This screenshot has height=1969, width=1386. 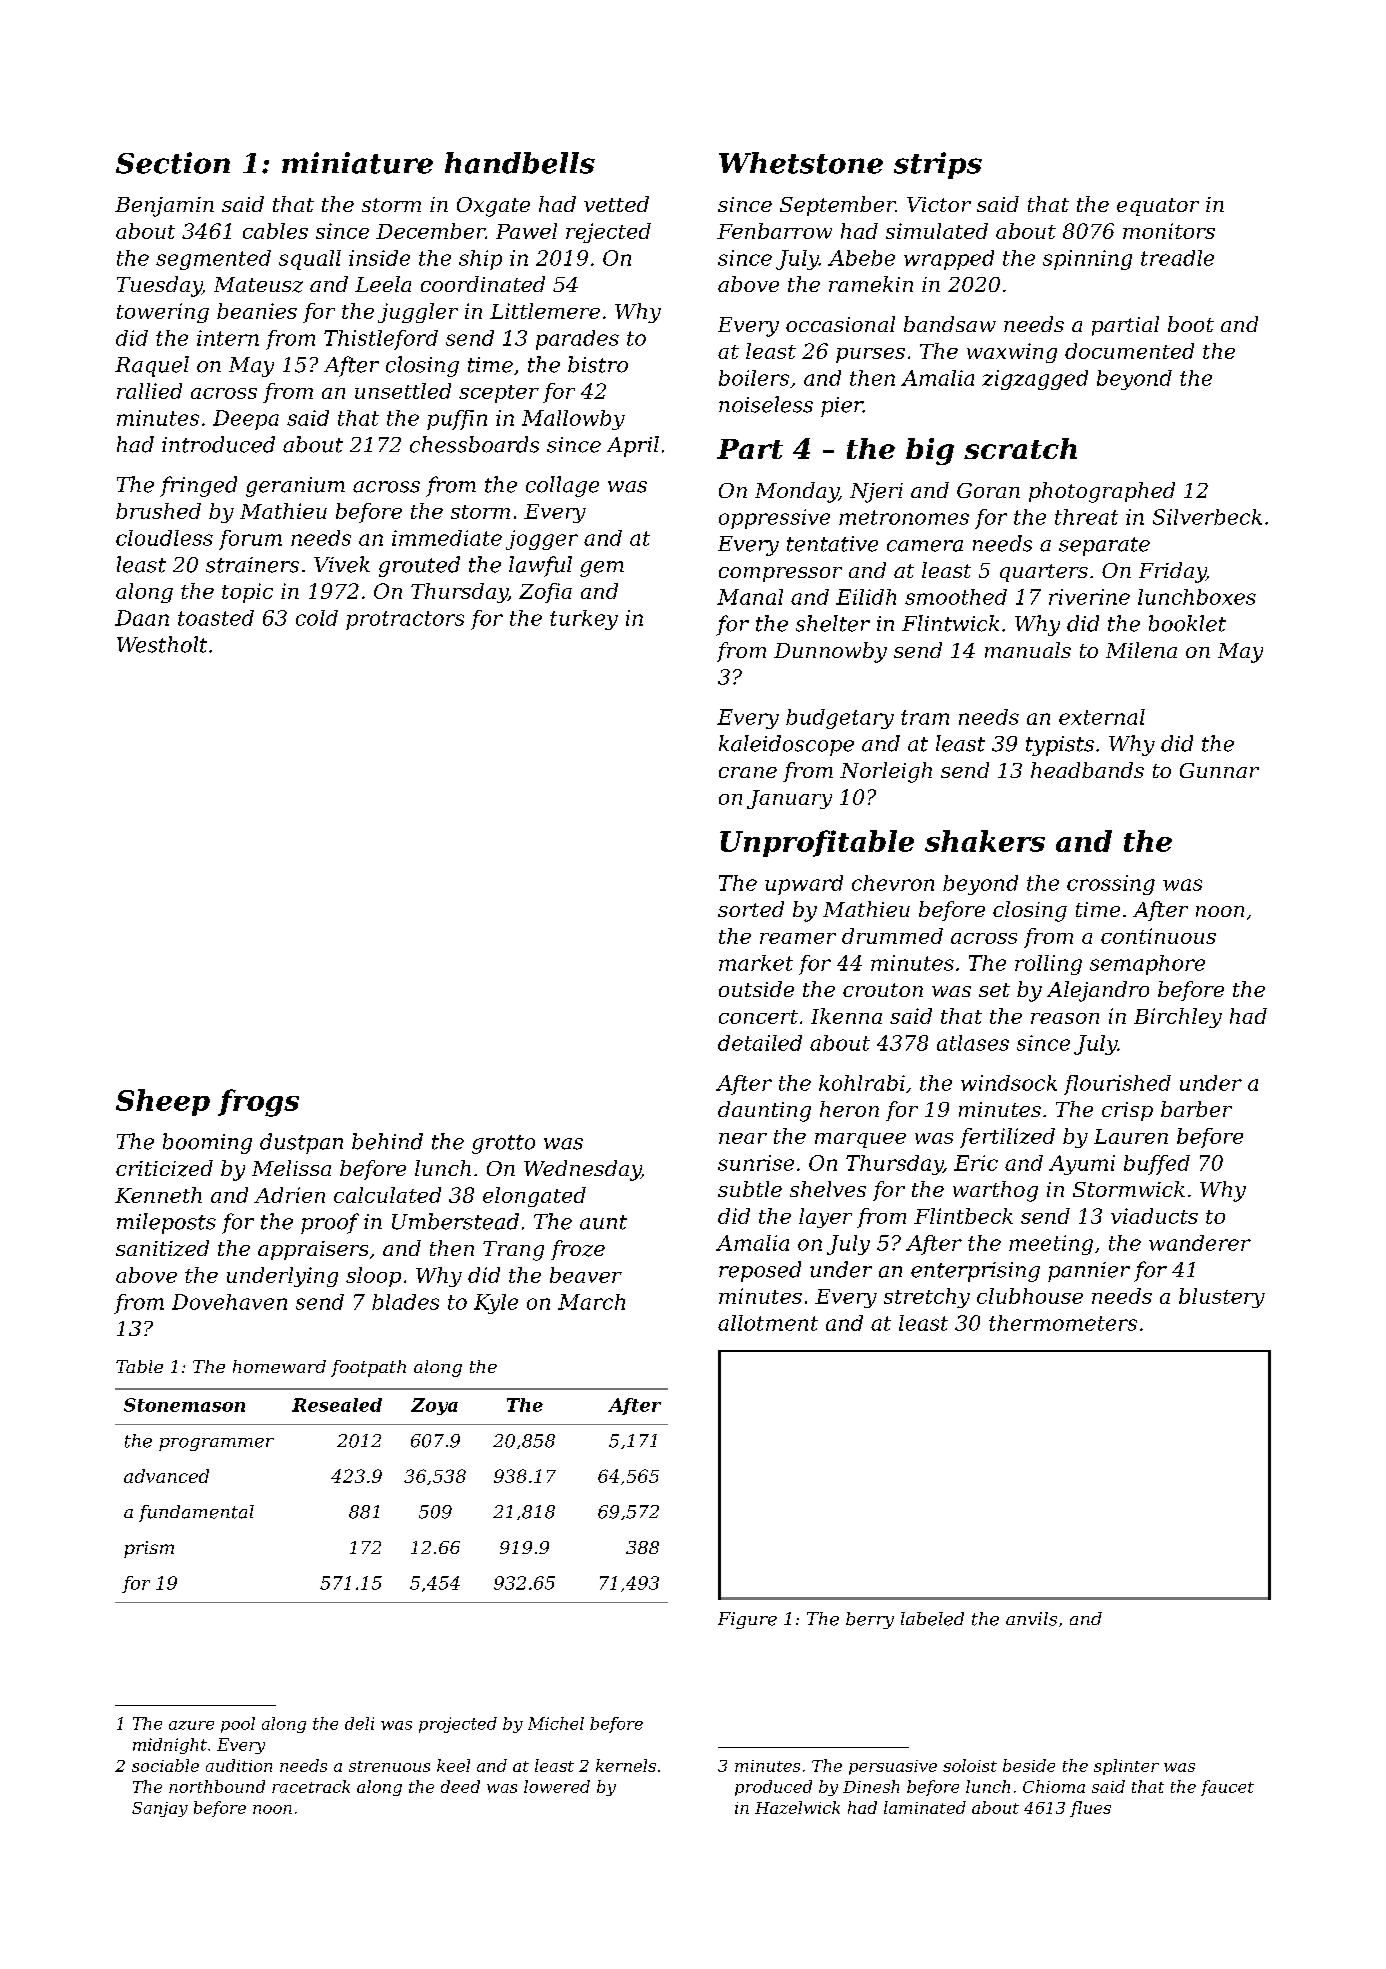 I want to click on Flintbeck, so click(x=963, y=1216).
